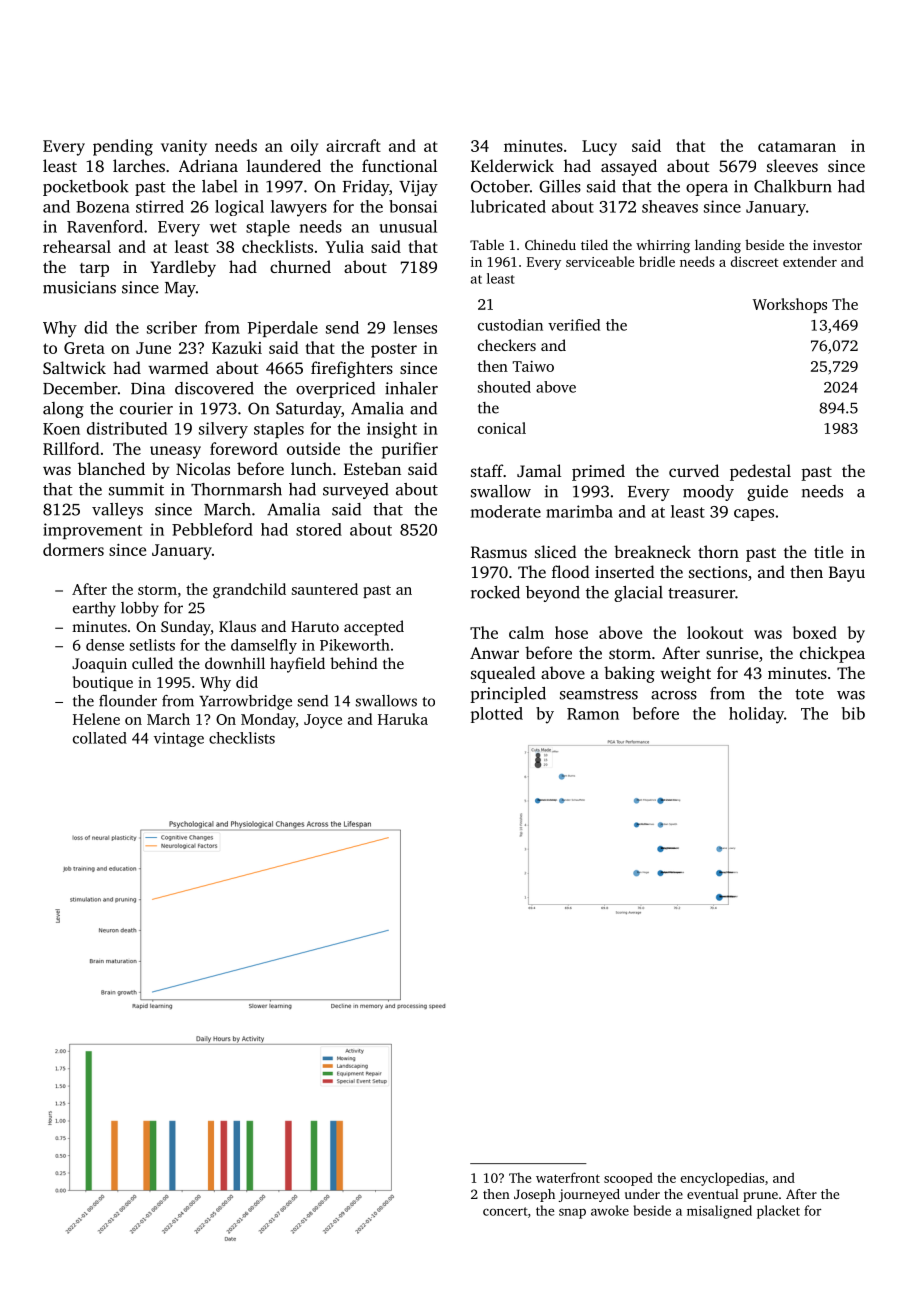 This screenshot has width=908, height=1316. I want to click on aircraft, so click(353, 145).
